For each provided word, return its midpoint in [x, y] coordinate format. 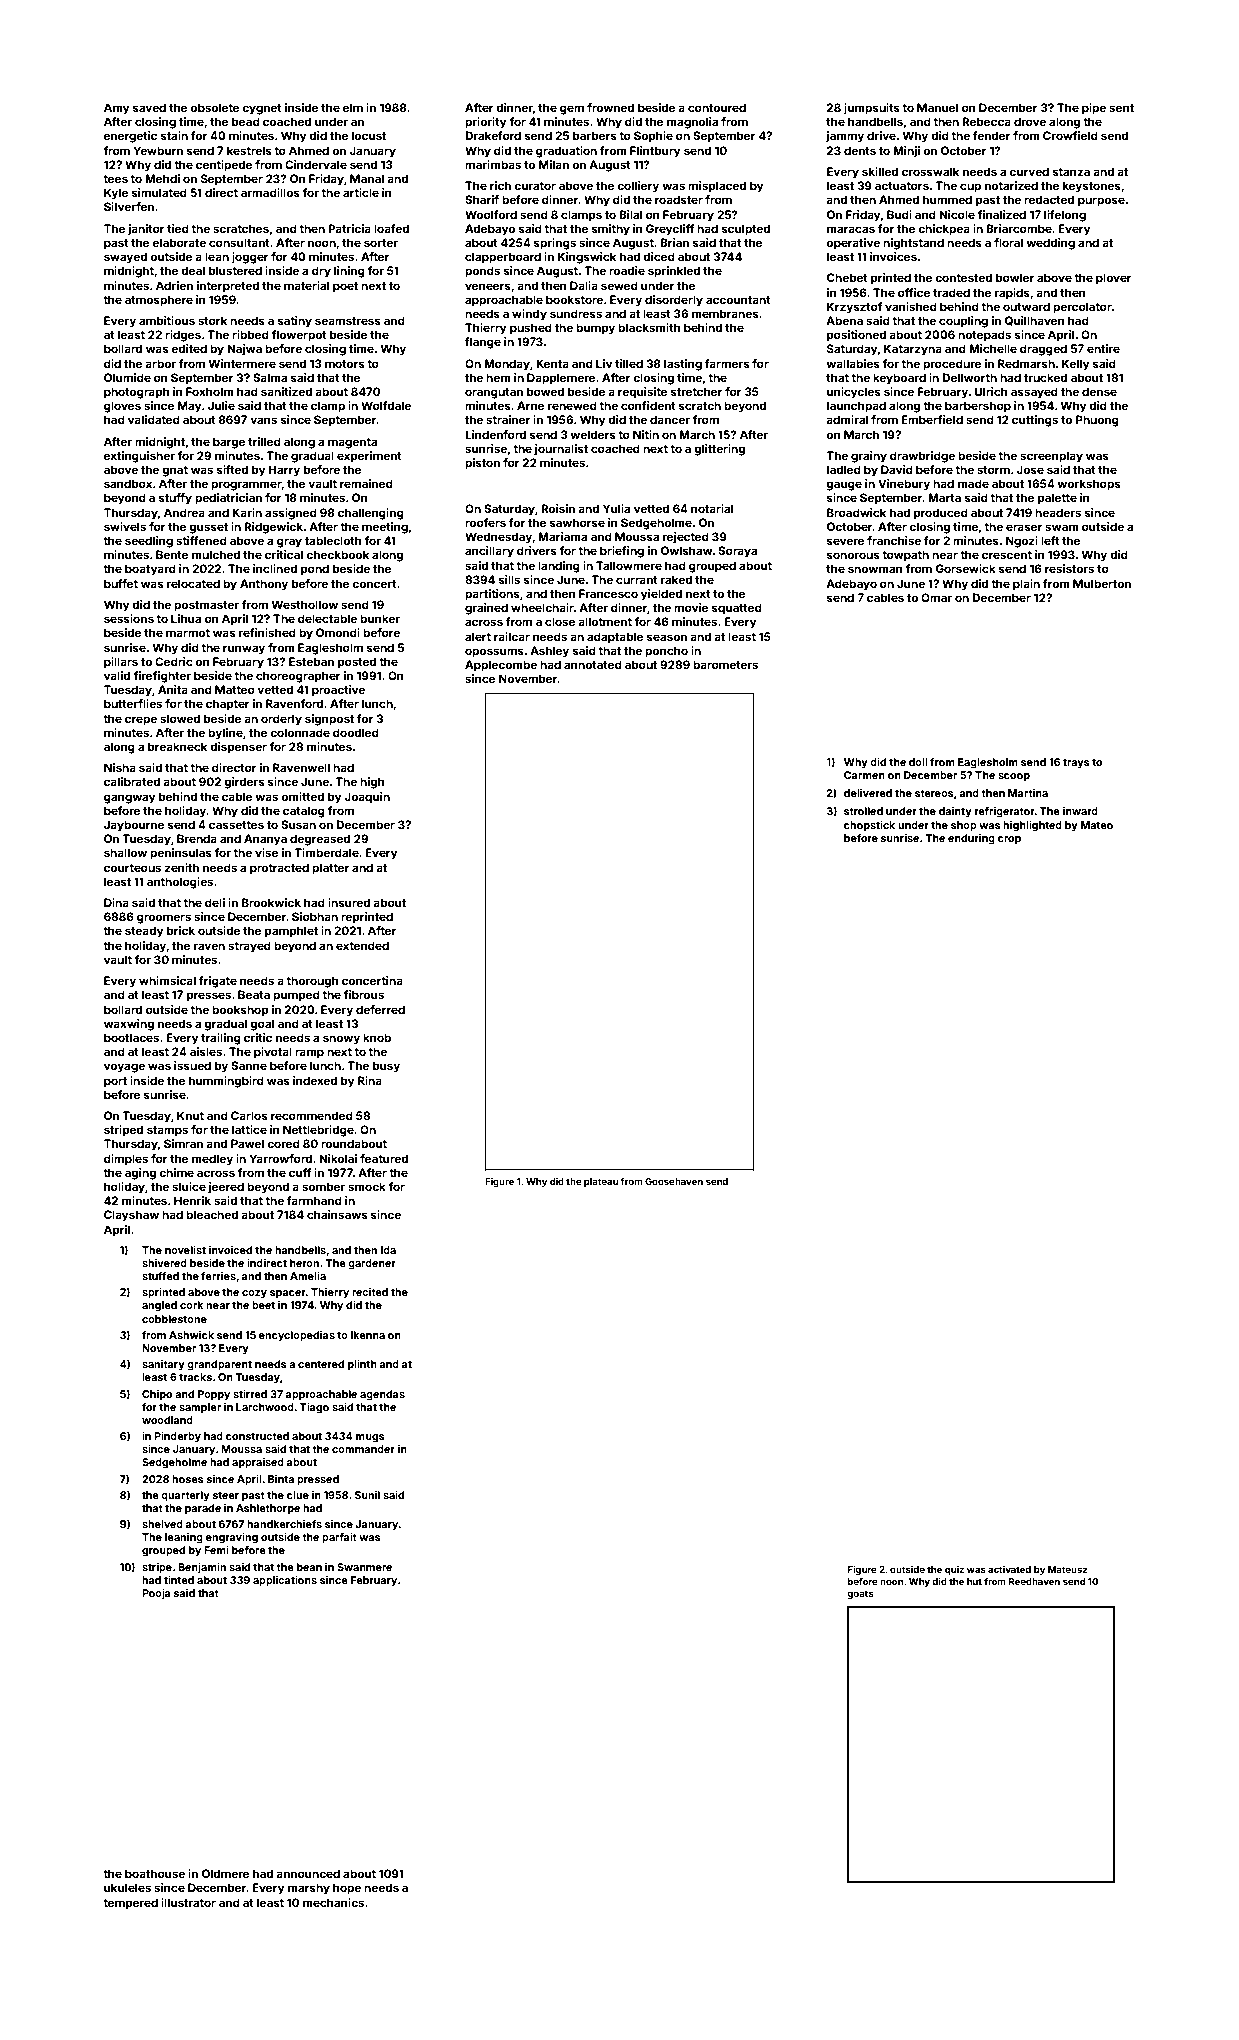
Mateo [1097, 825]
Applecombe [501, 666]
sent [1121, 108]
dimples [126, 1160]
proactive [338, 691]
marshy [309, 1889]
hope [347, 1889]
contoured [717, 107]
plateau [601, 1182]
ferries [218, 1276]
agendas [382, 1395]
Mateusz [1068, 1569]
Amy [117, 109]
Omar [936, 597]
